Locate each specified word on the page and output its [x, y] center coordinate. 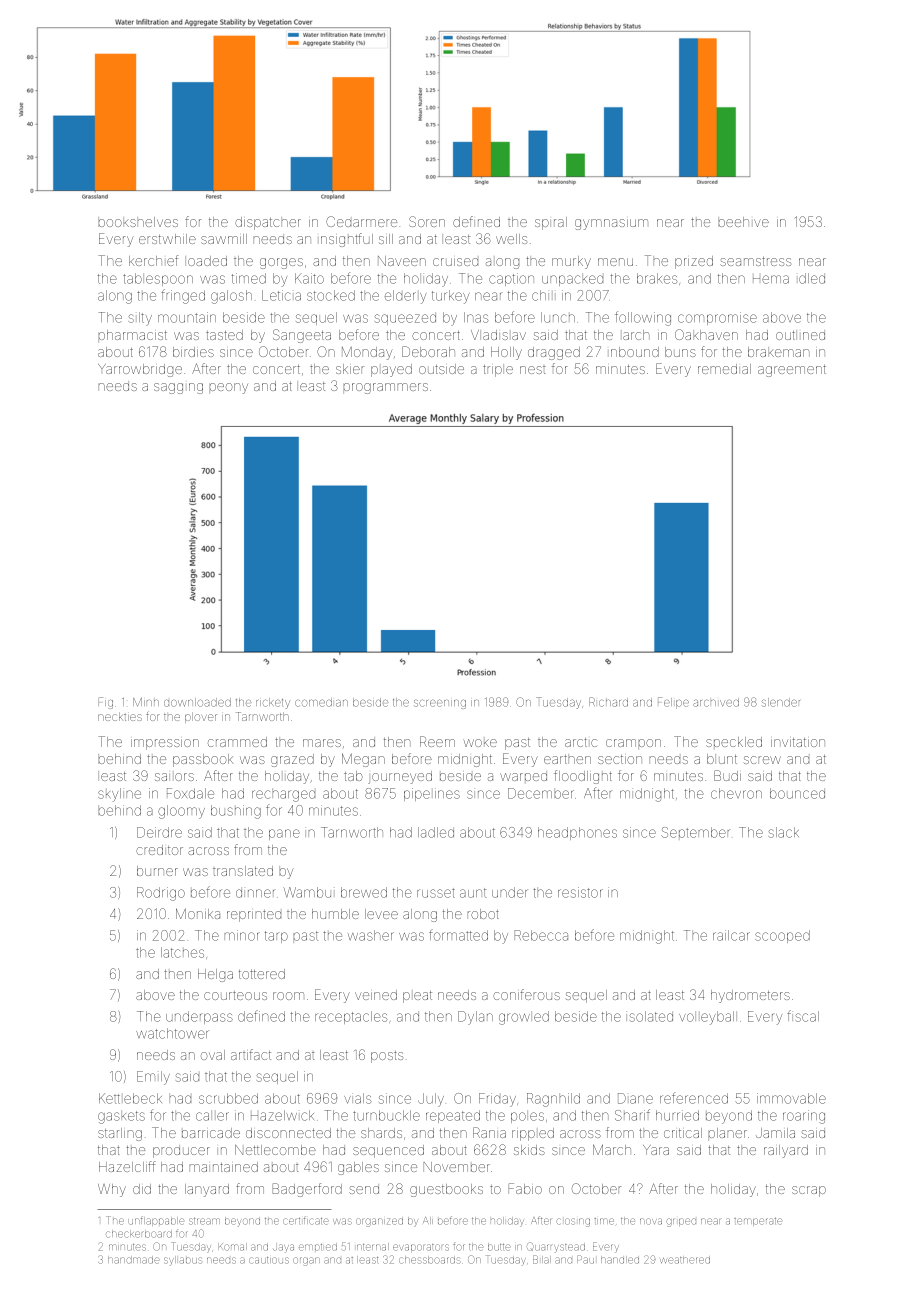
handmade [134, 1260]
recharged [283, 796]
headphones [577, 833]
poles [527, 1117]
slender [781, 702]
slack [784, 832]
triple [498, 371]
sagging [178, 388]
